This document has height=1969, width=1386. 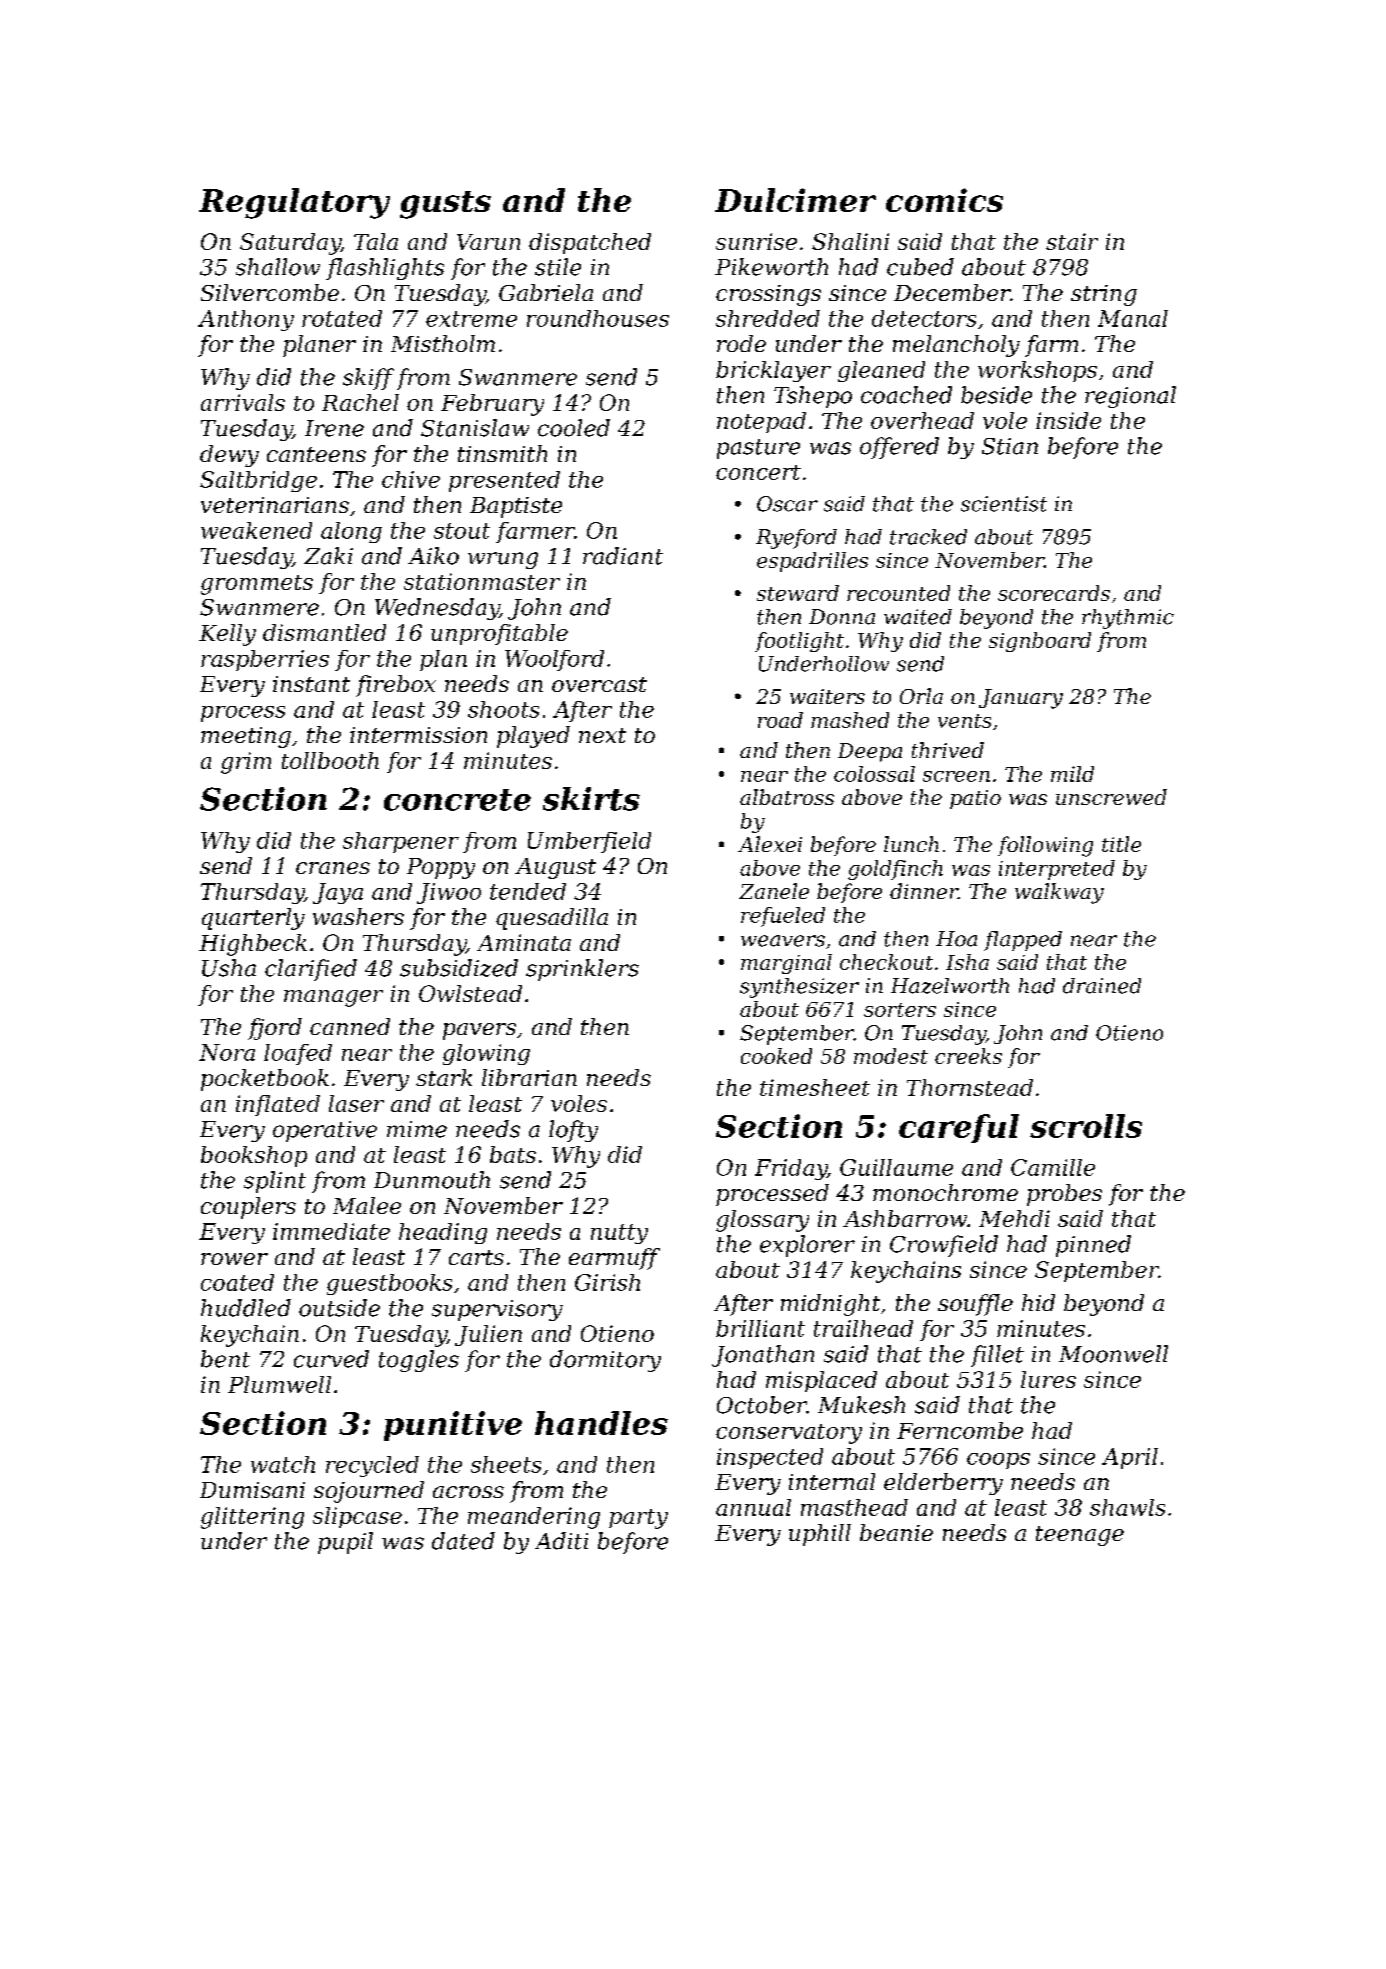 I want to click on comics, so click(x=944, y=200).
